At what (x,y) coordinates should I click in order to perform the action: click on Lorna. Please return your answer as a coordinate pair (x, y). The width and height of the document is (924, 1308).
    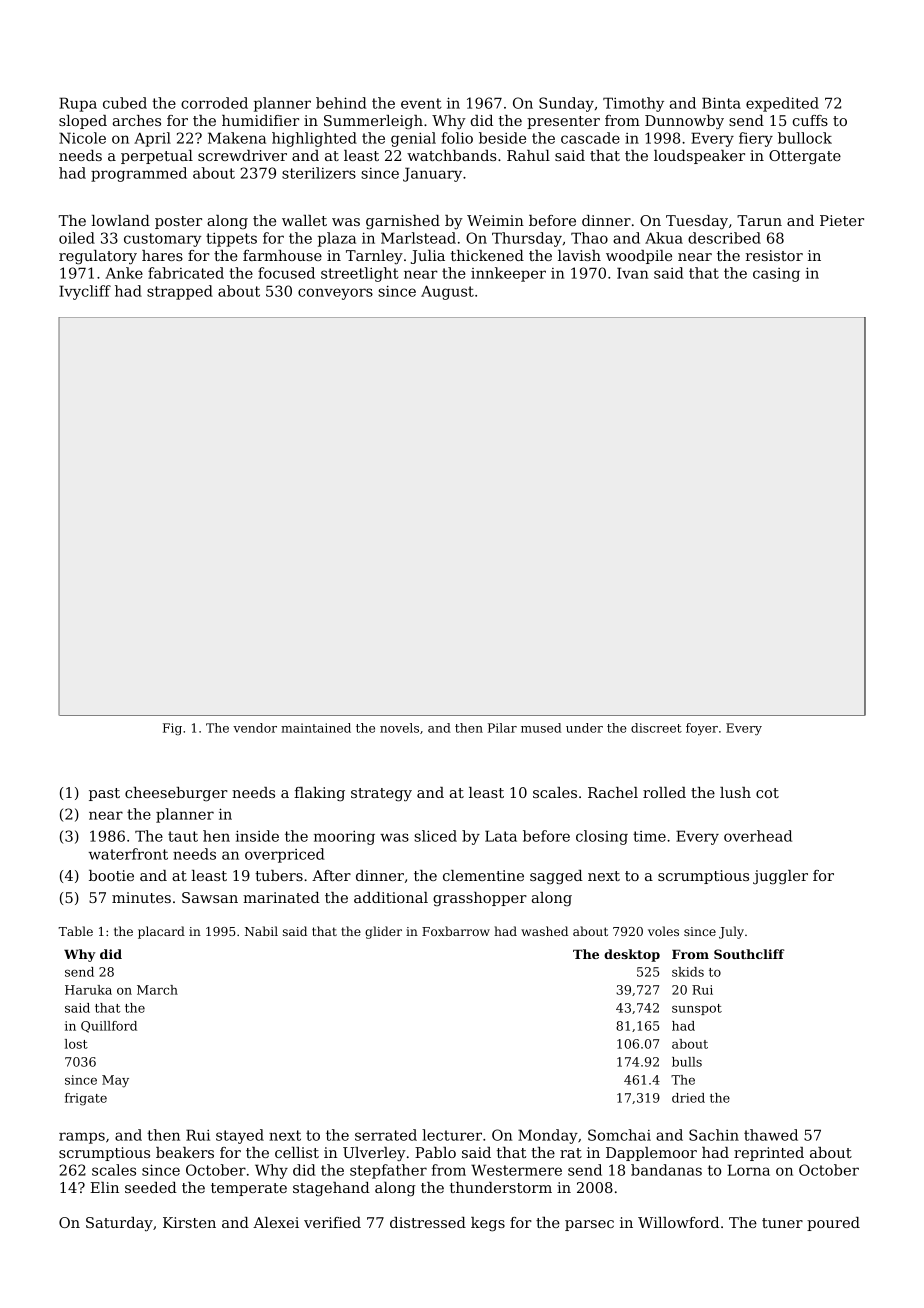
    Looking at the image, I should click on (749, 1170).
